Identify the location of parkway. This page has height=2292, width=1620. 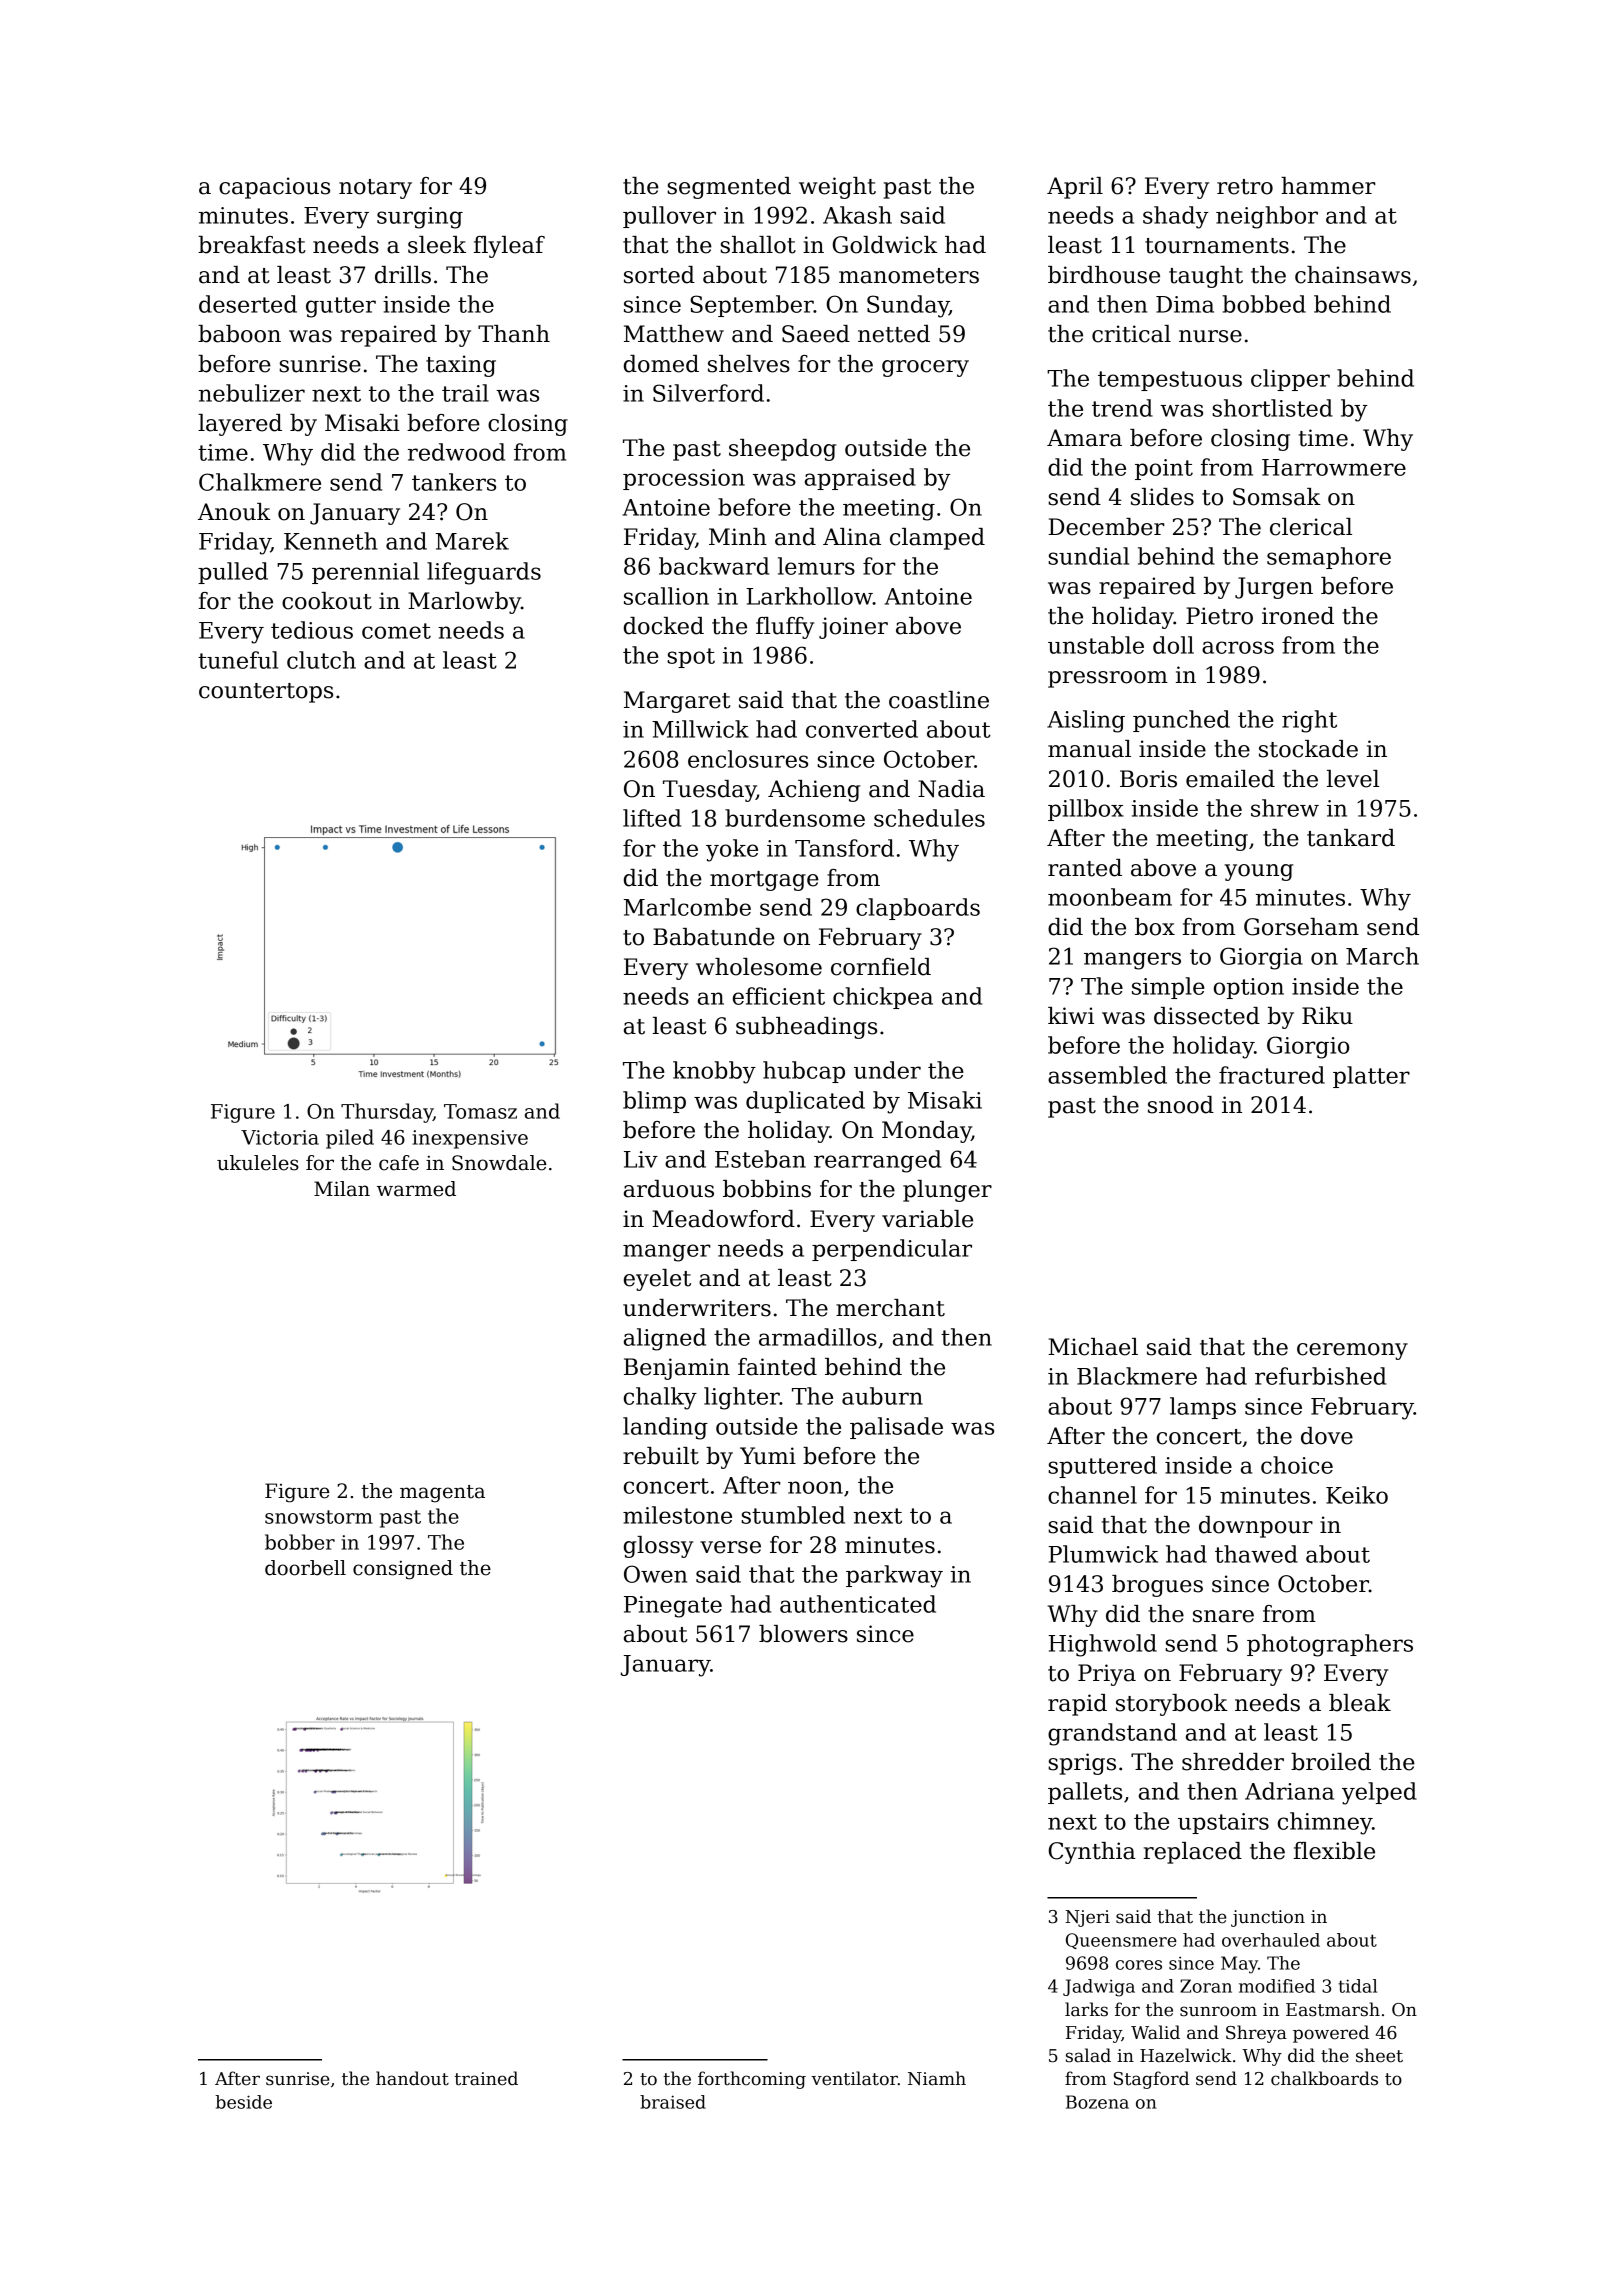
(894, 1576).
